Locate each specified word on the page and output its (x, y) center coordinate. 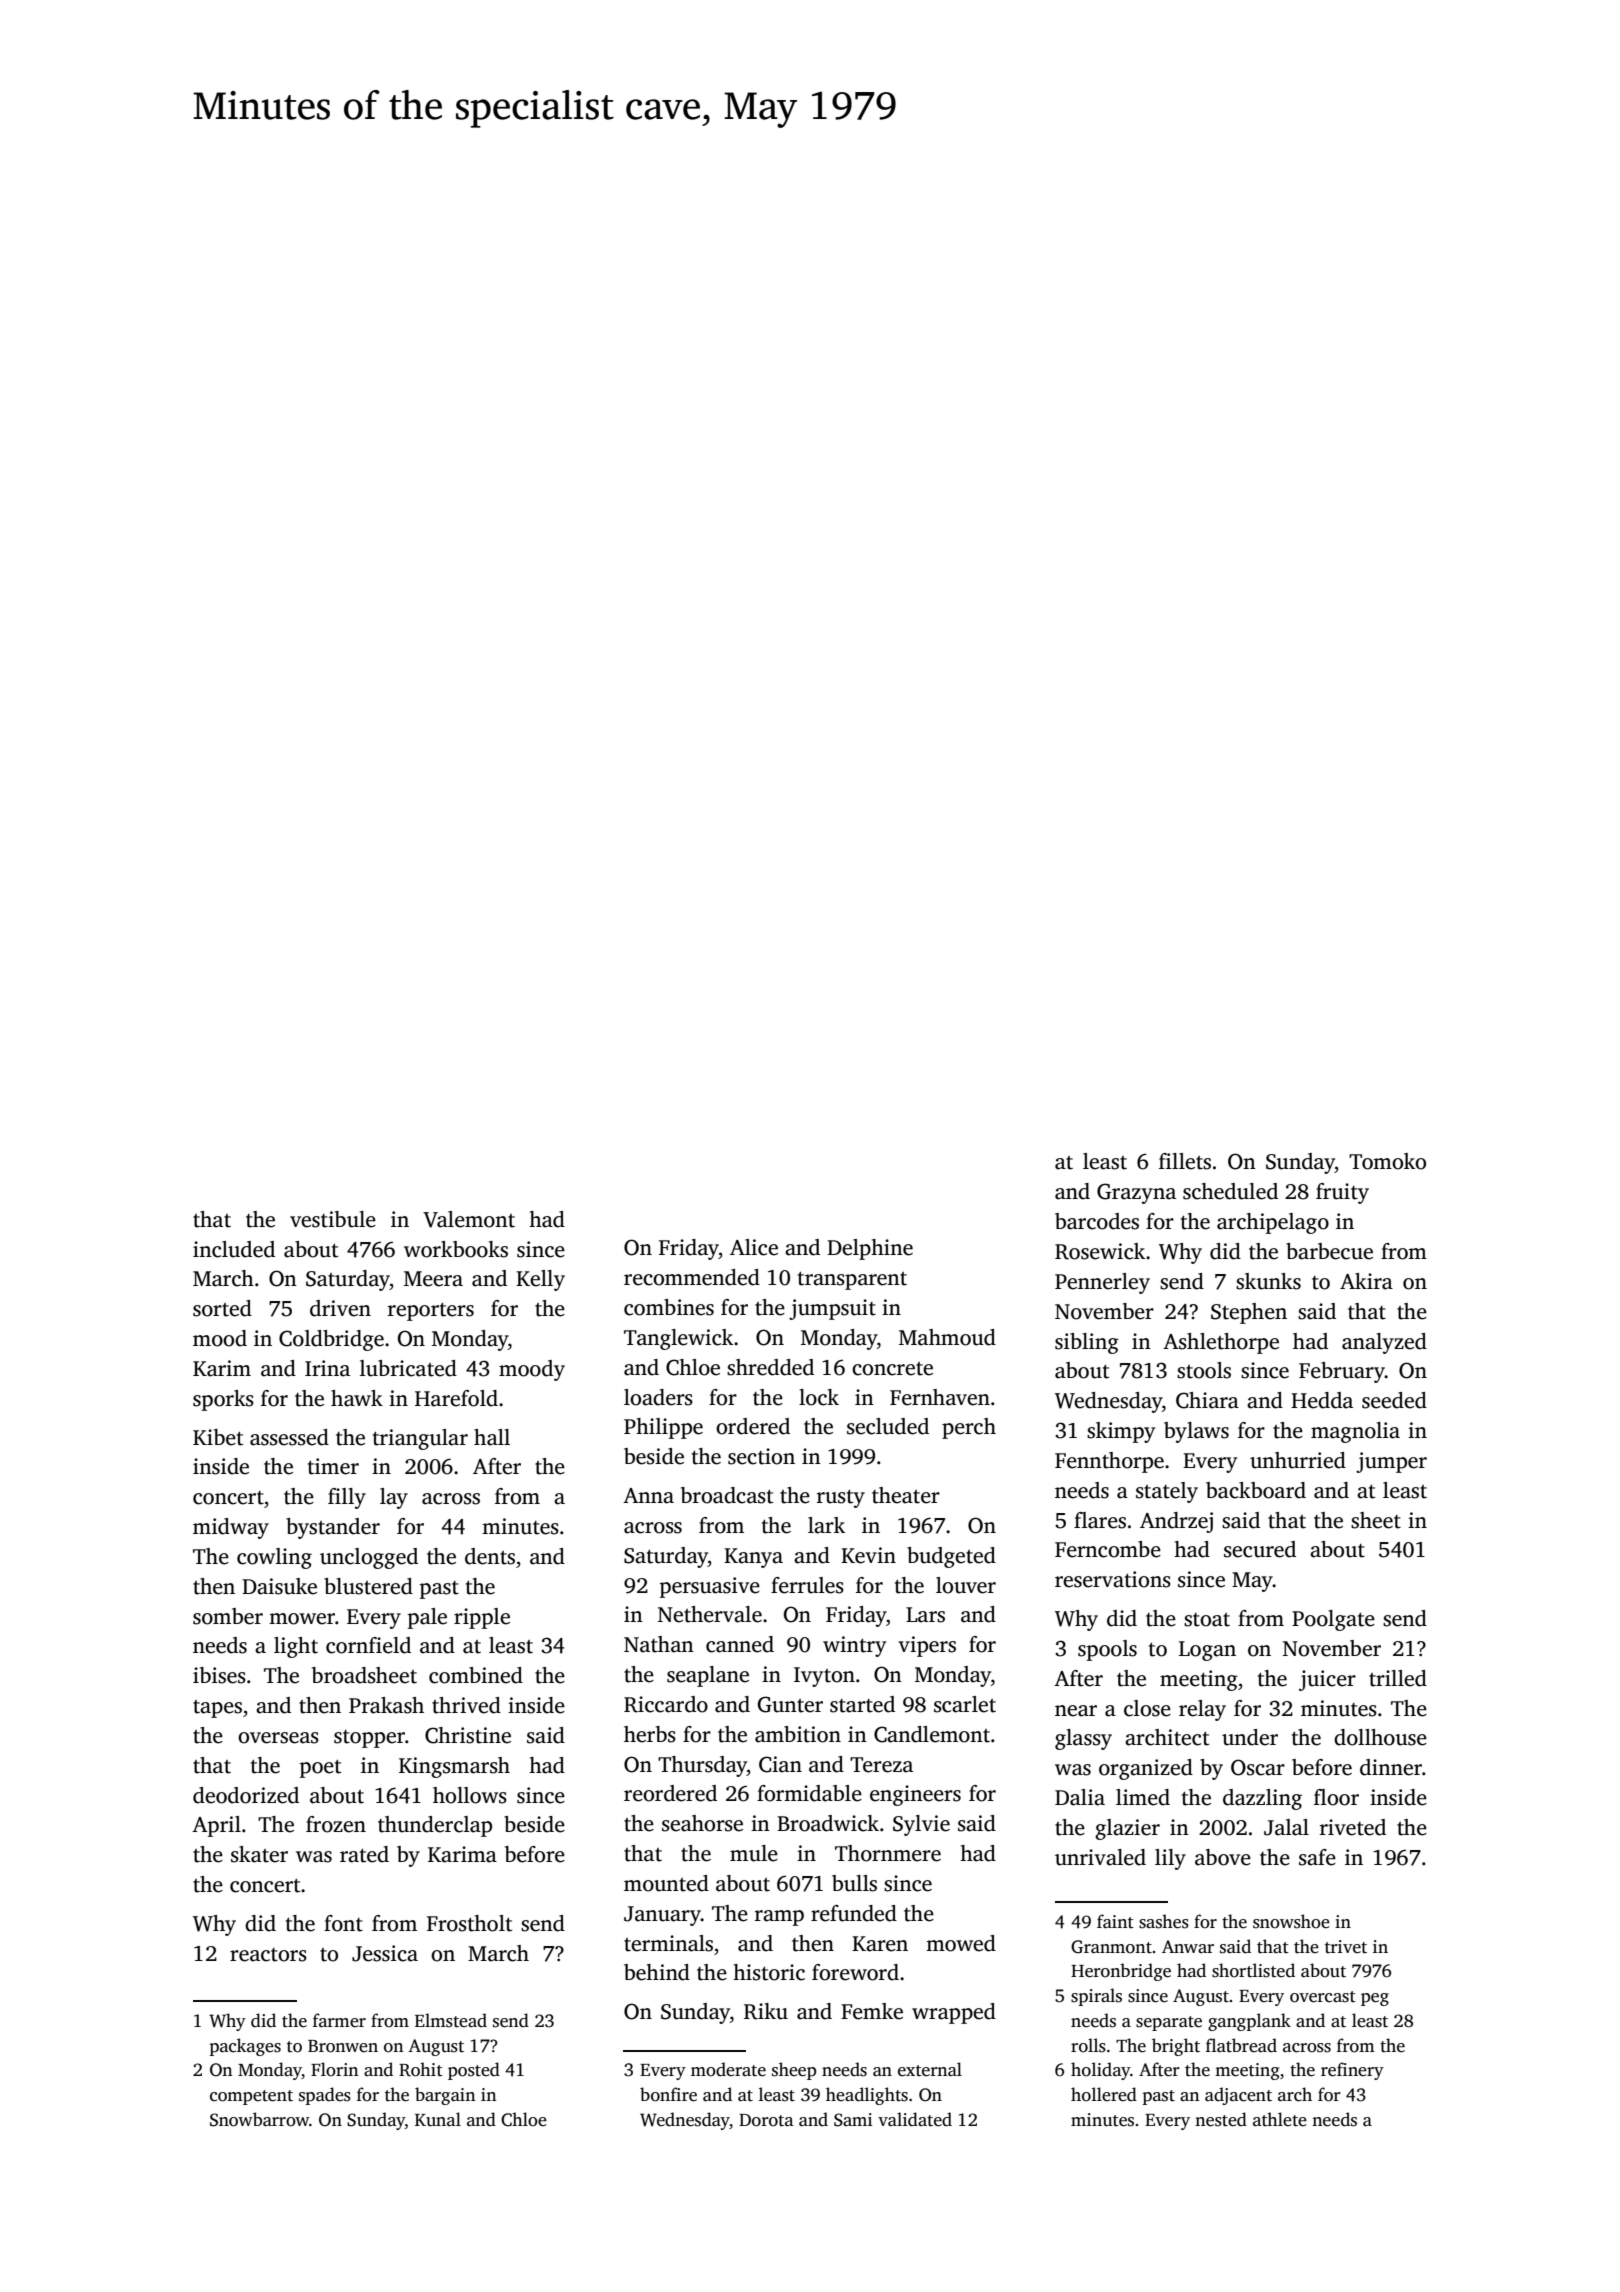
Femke (872, 2011)
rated (364, 1854)
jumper (1391, 1462)
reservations (1113, 1579)
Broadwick (828, 1823)
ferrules (807, 1585)
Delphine (870, 1249)
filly (347, 1498)
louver (966, 1585)
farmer (339, 2020)
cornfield (368, 1645)
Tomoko (1387, 1161)
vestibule (333, 1219)
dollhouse (1380, 1737)
